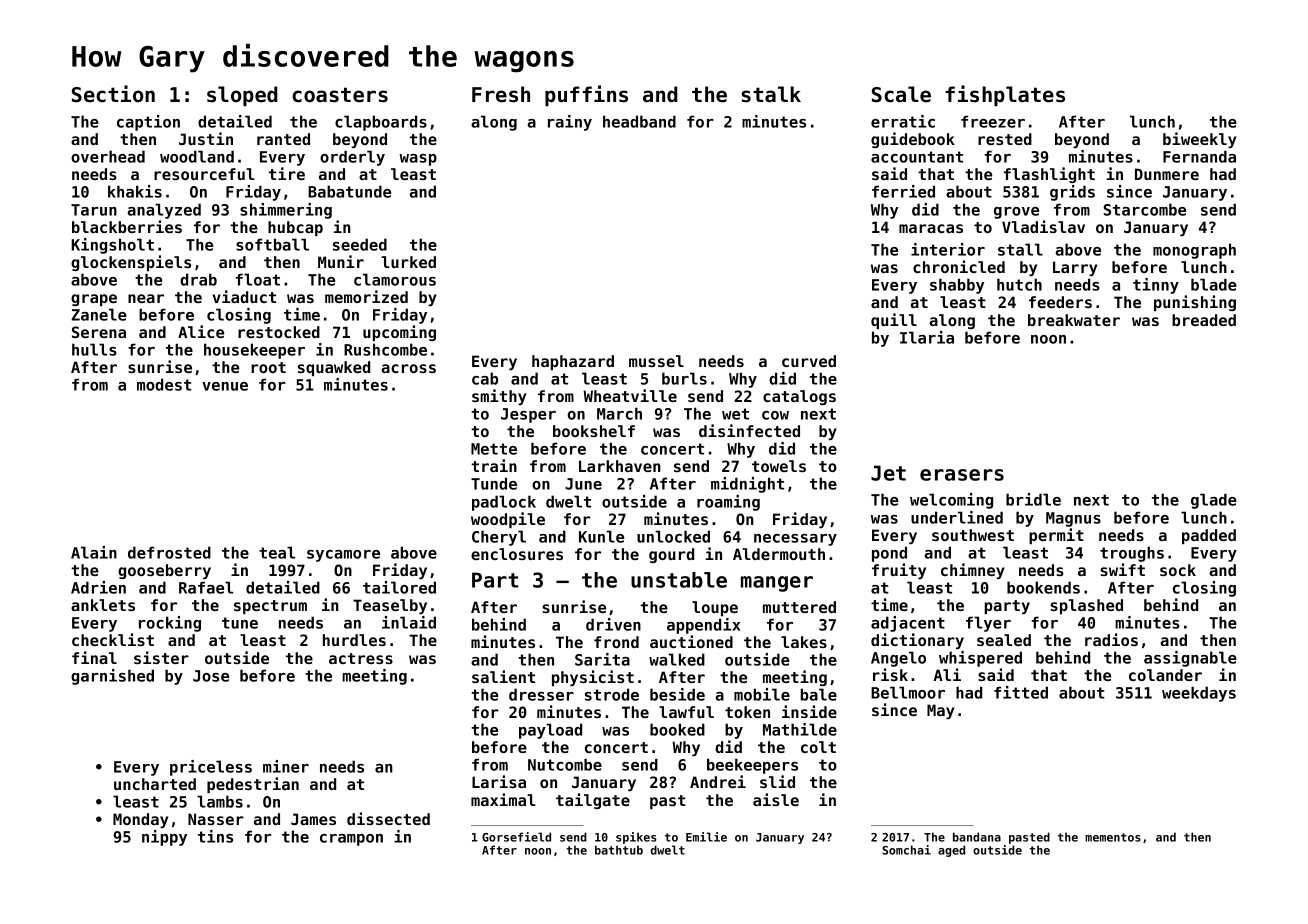 The image size is (1308, 924). I want to click on Fernanda, so click(1199, 156).
